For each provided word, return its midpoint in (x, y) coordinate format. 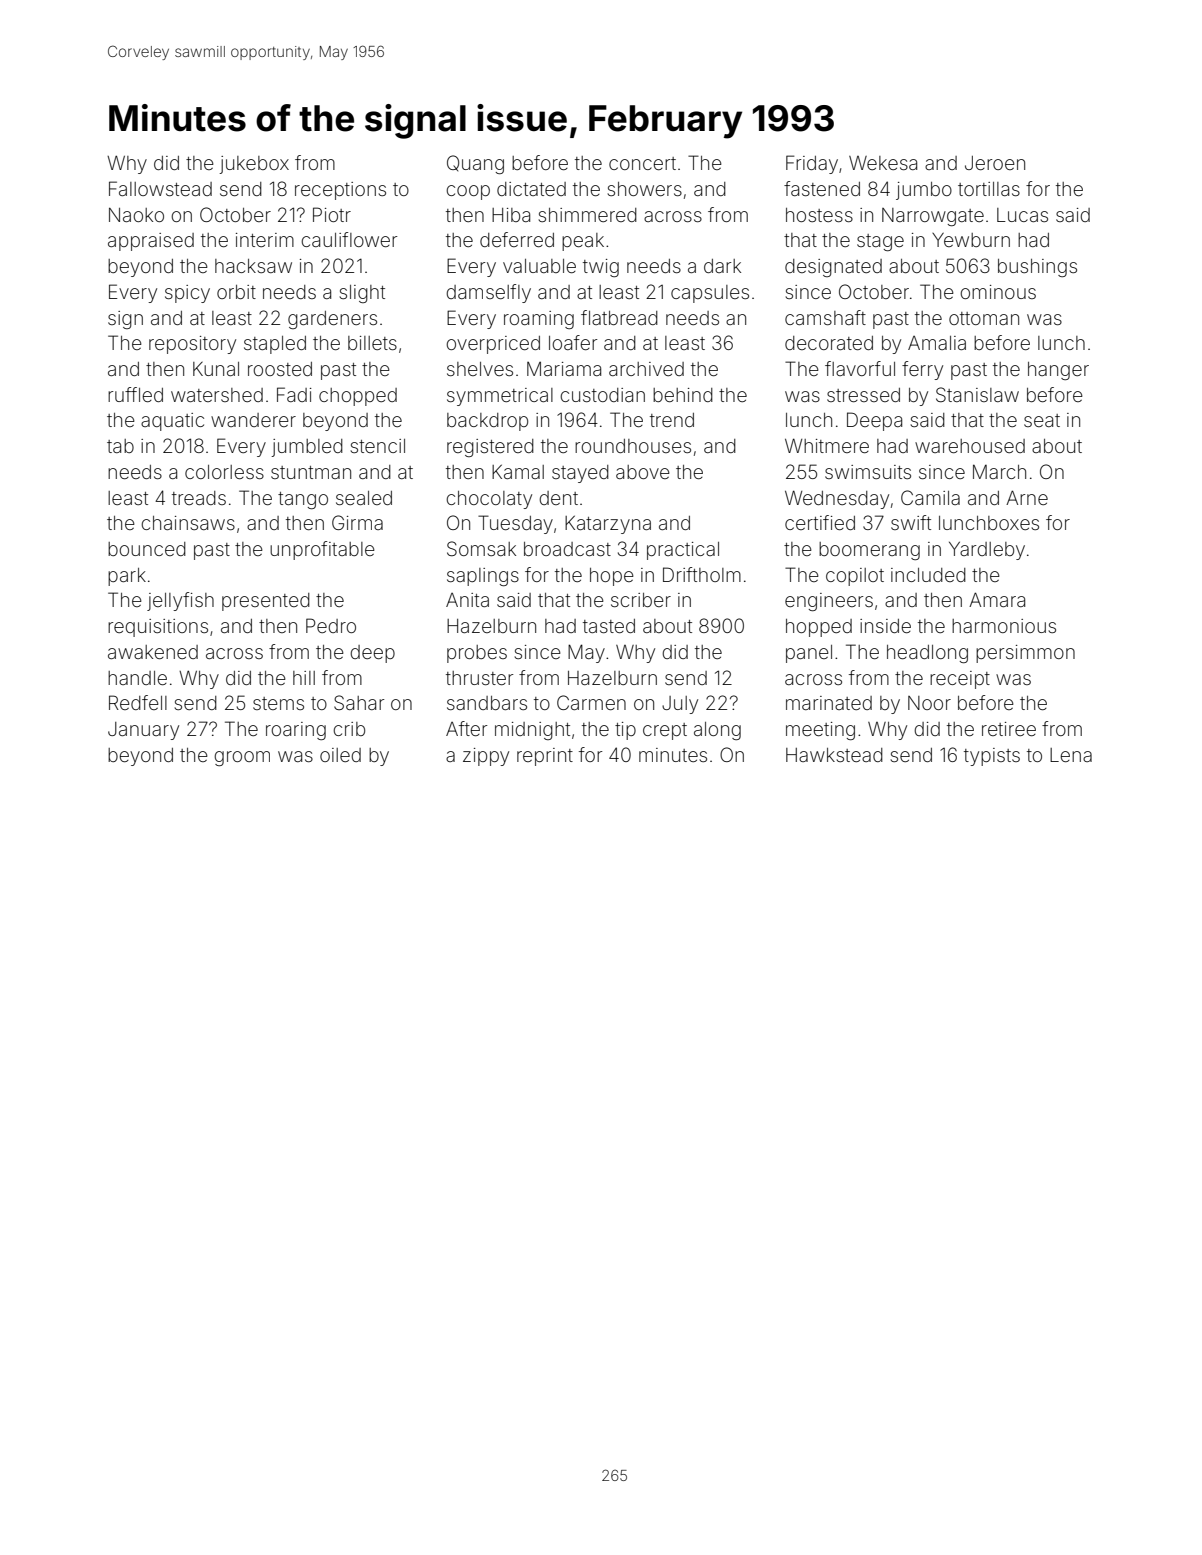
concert (642, 163)
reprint (545, 757)
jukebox (254, 165)
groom (242, 758)
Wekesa (883, 163)
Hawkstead (834, 755)
